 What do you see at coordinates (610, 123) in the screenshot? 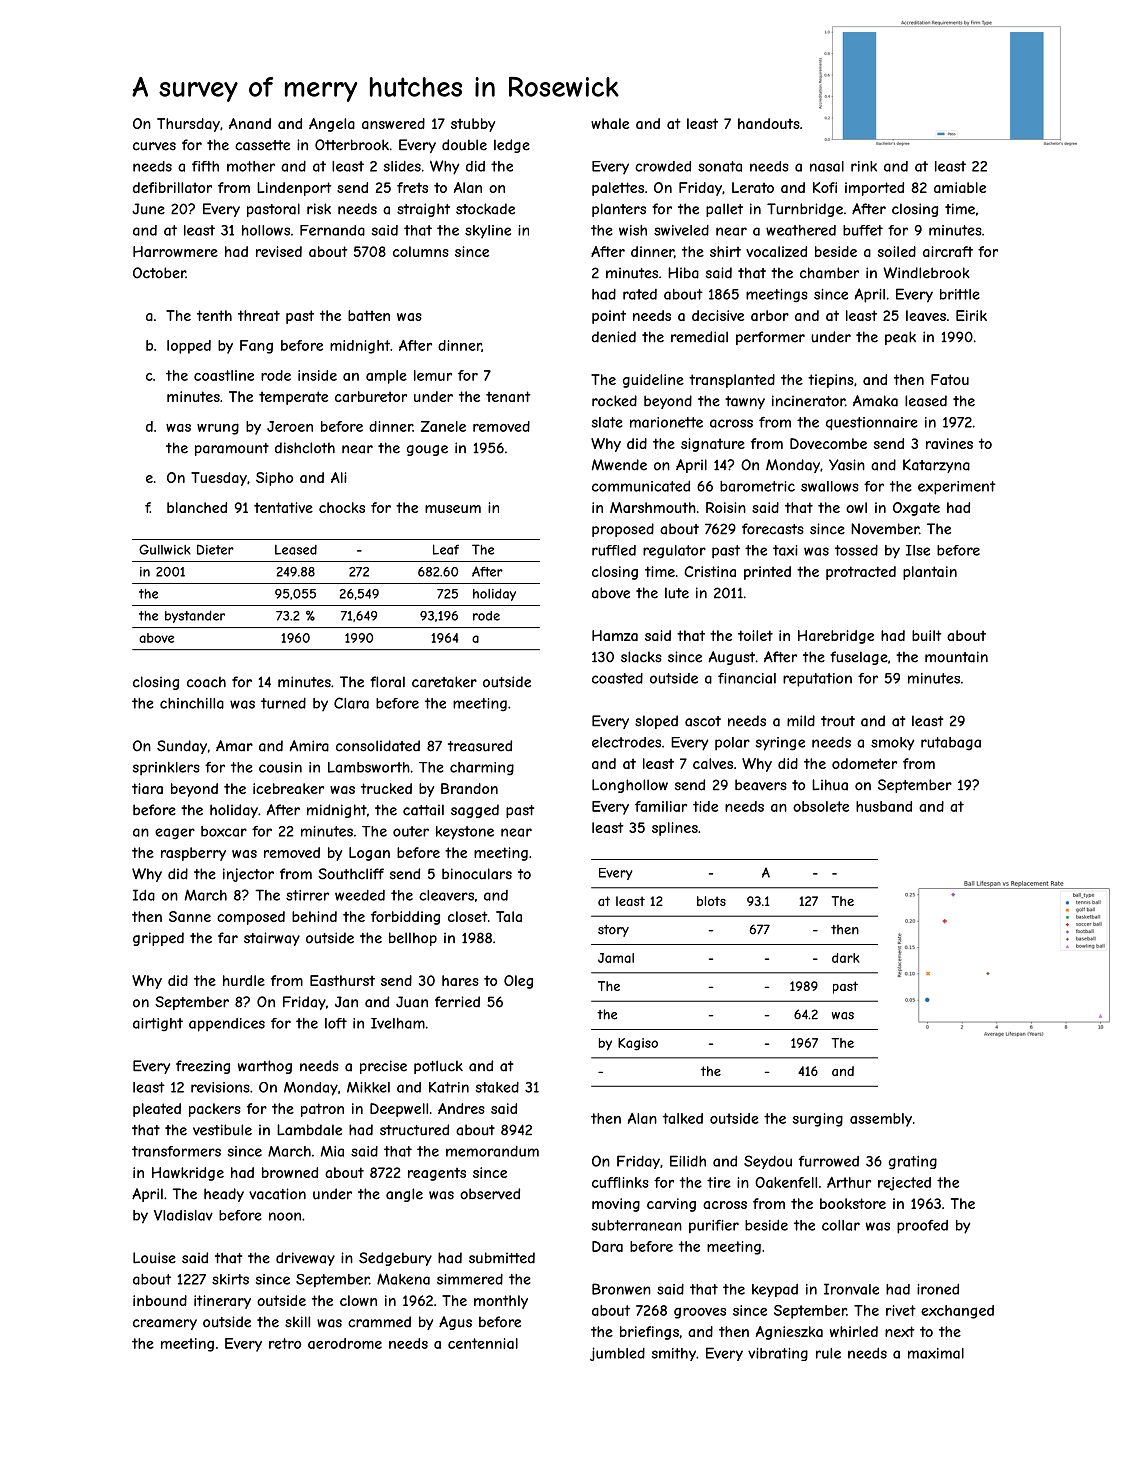
I see `whale` at bounding box center [610, 123].
